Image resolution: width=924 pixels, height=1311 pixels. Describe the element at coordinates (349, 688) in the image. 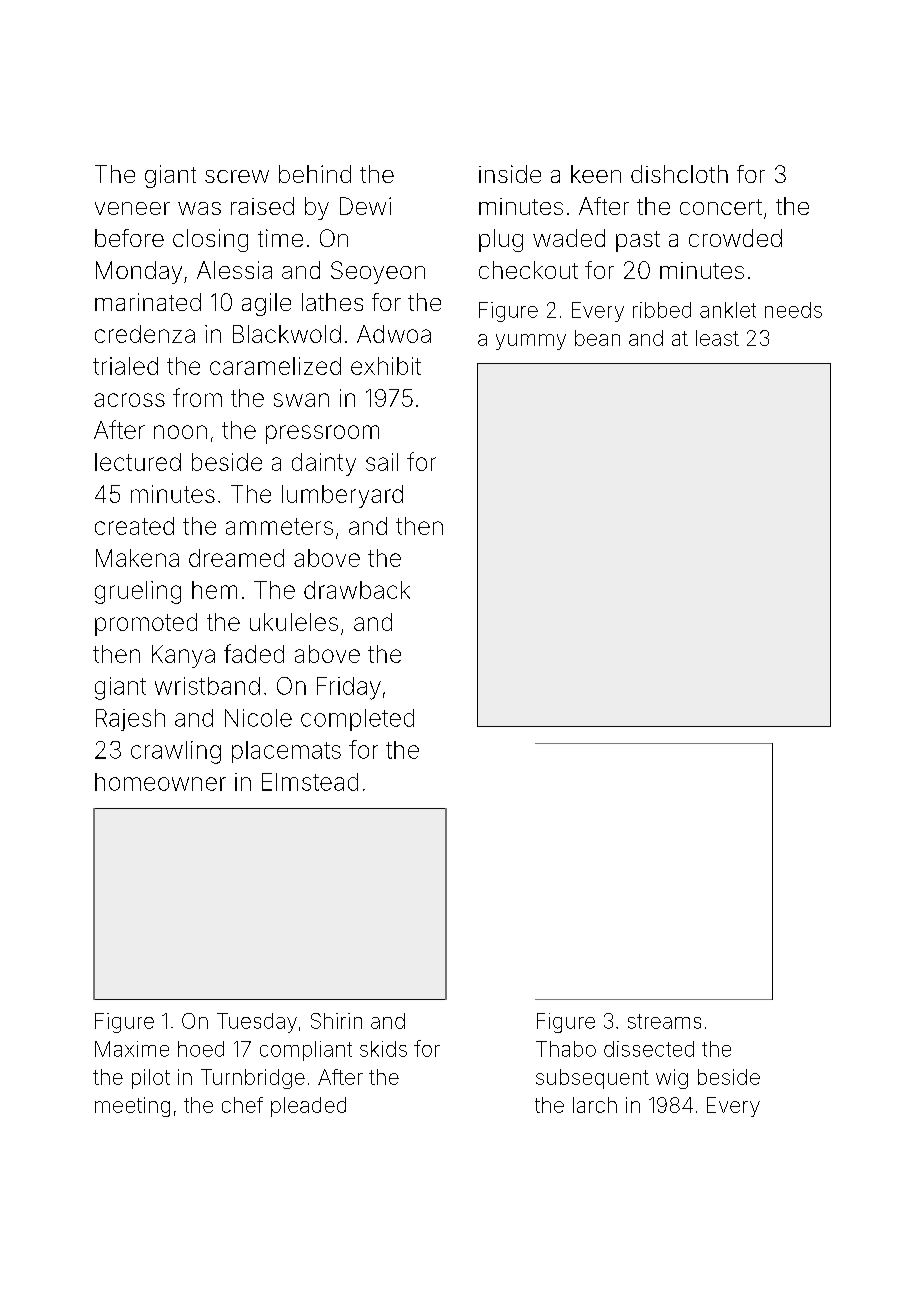

I see `Friday` at that location.
